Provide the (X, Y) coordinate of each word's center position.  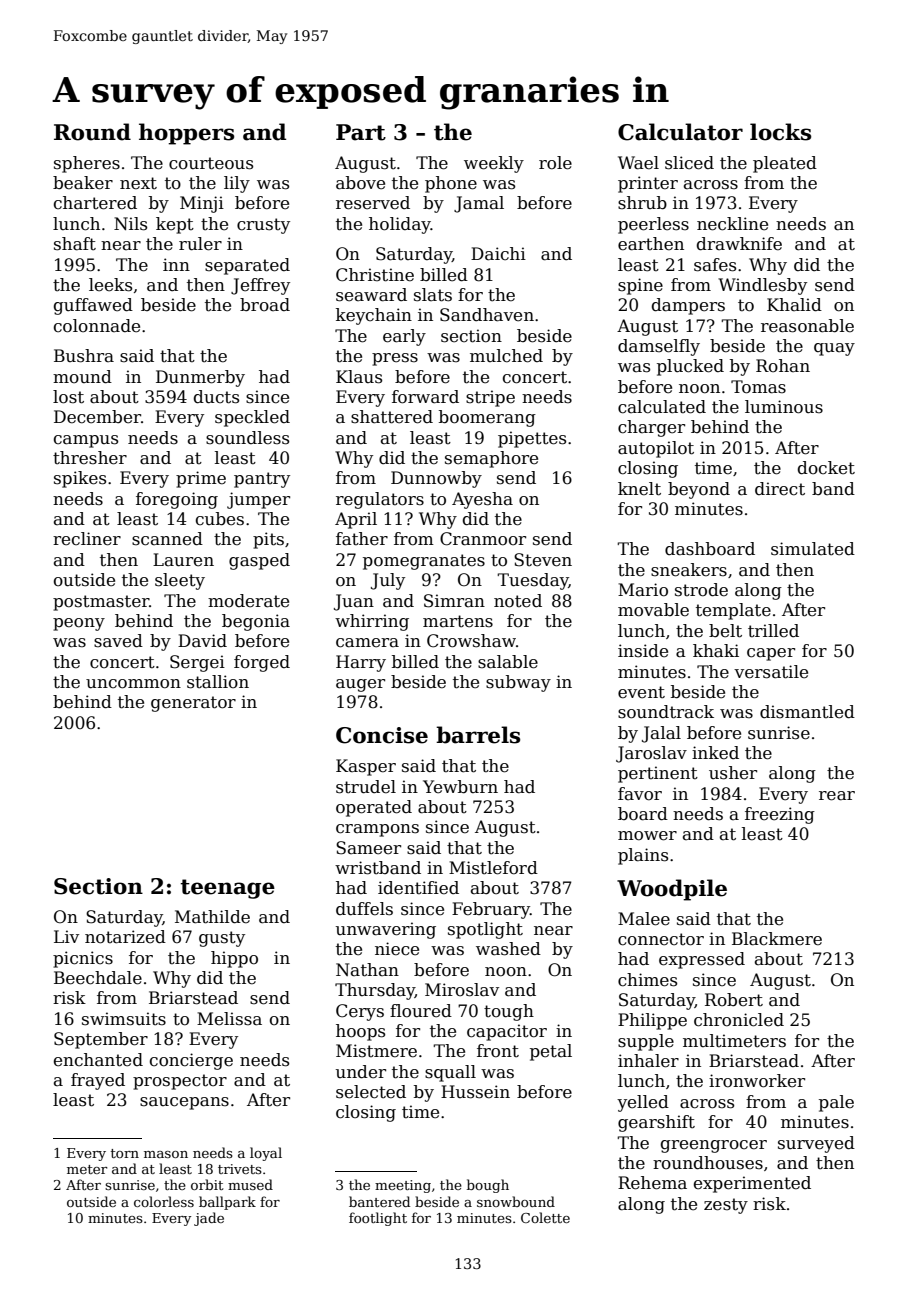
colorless (164, 1201)
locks (780, 132)
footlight (378, 1219)
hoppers (186, 134)
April (356, 520)
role (555, 163)
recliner (87, 539)
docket (826, 468)
